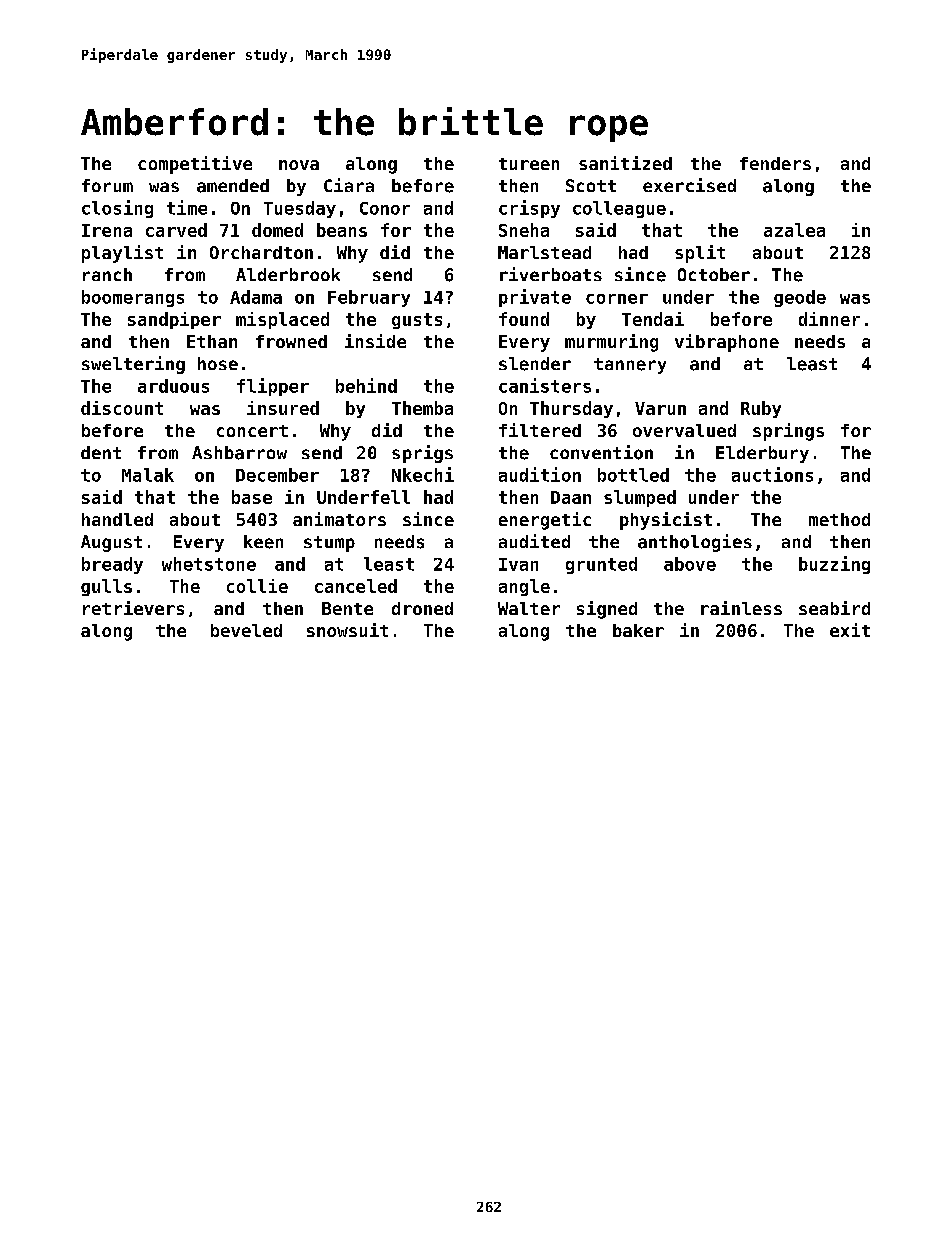  I want to click on beveled, so click(246, 630).
